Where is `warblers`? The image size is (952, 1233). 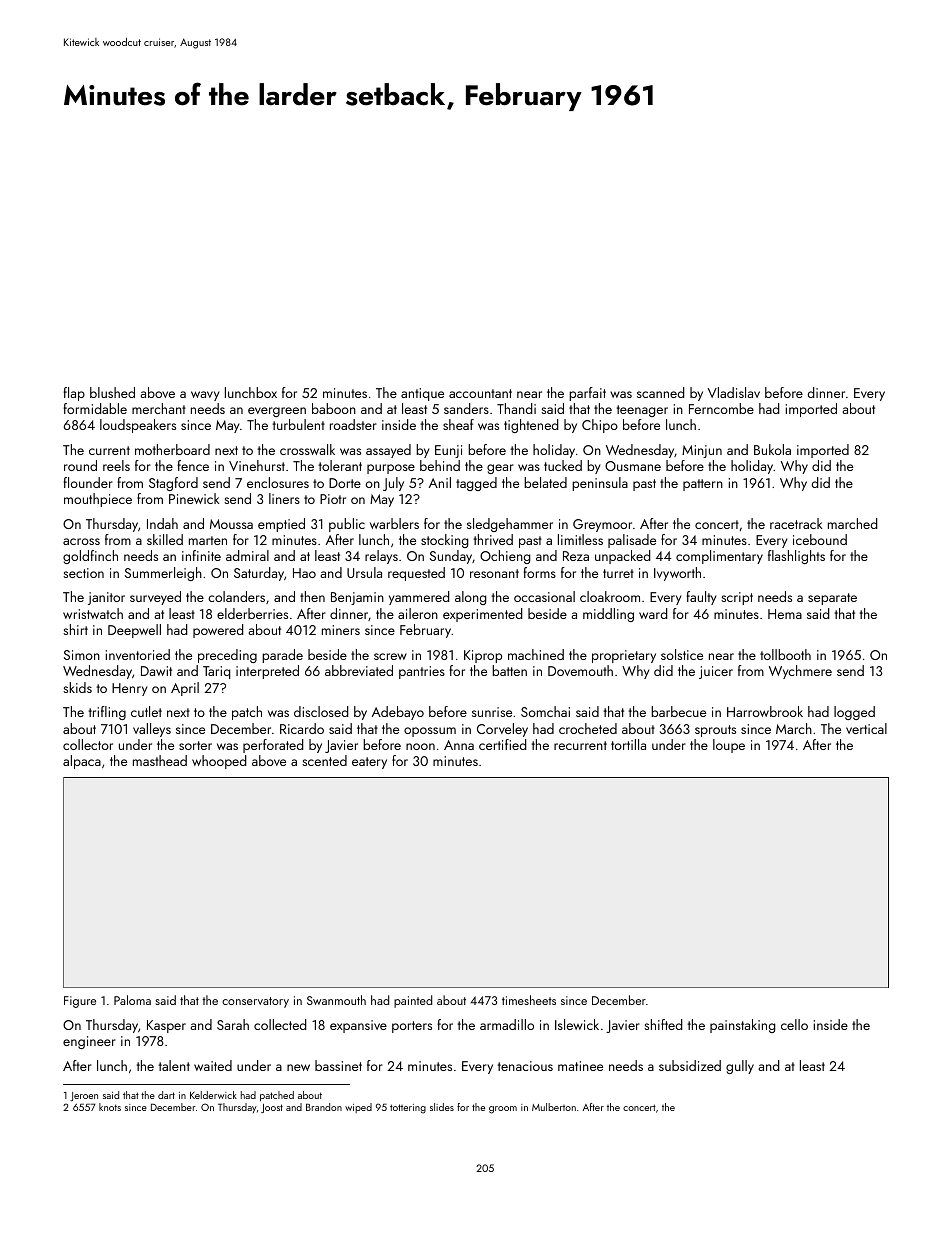
warblers is located at coordinates (394, 523).
